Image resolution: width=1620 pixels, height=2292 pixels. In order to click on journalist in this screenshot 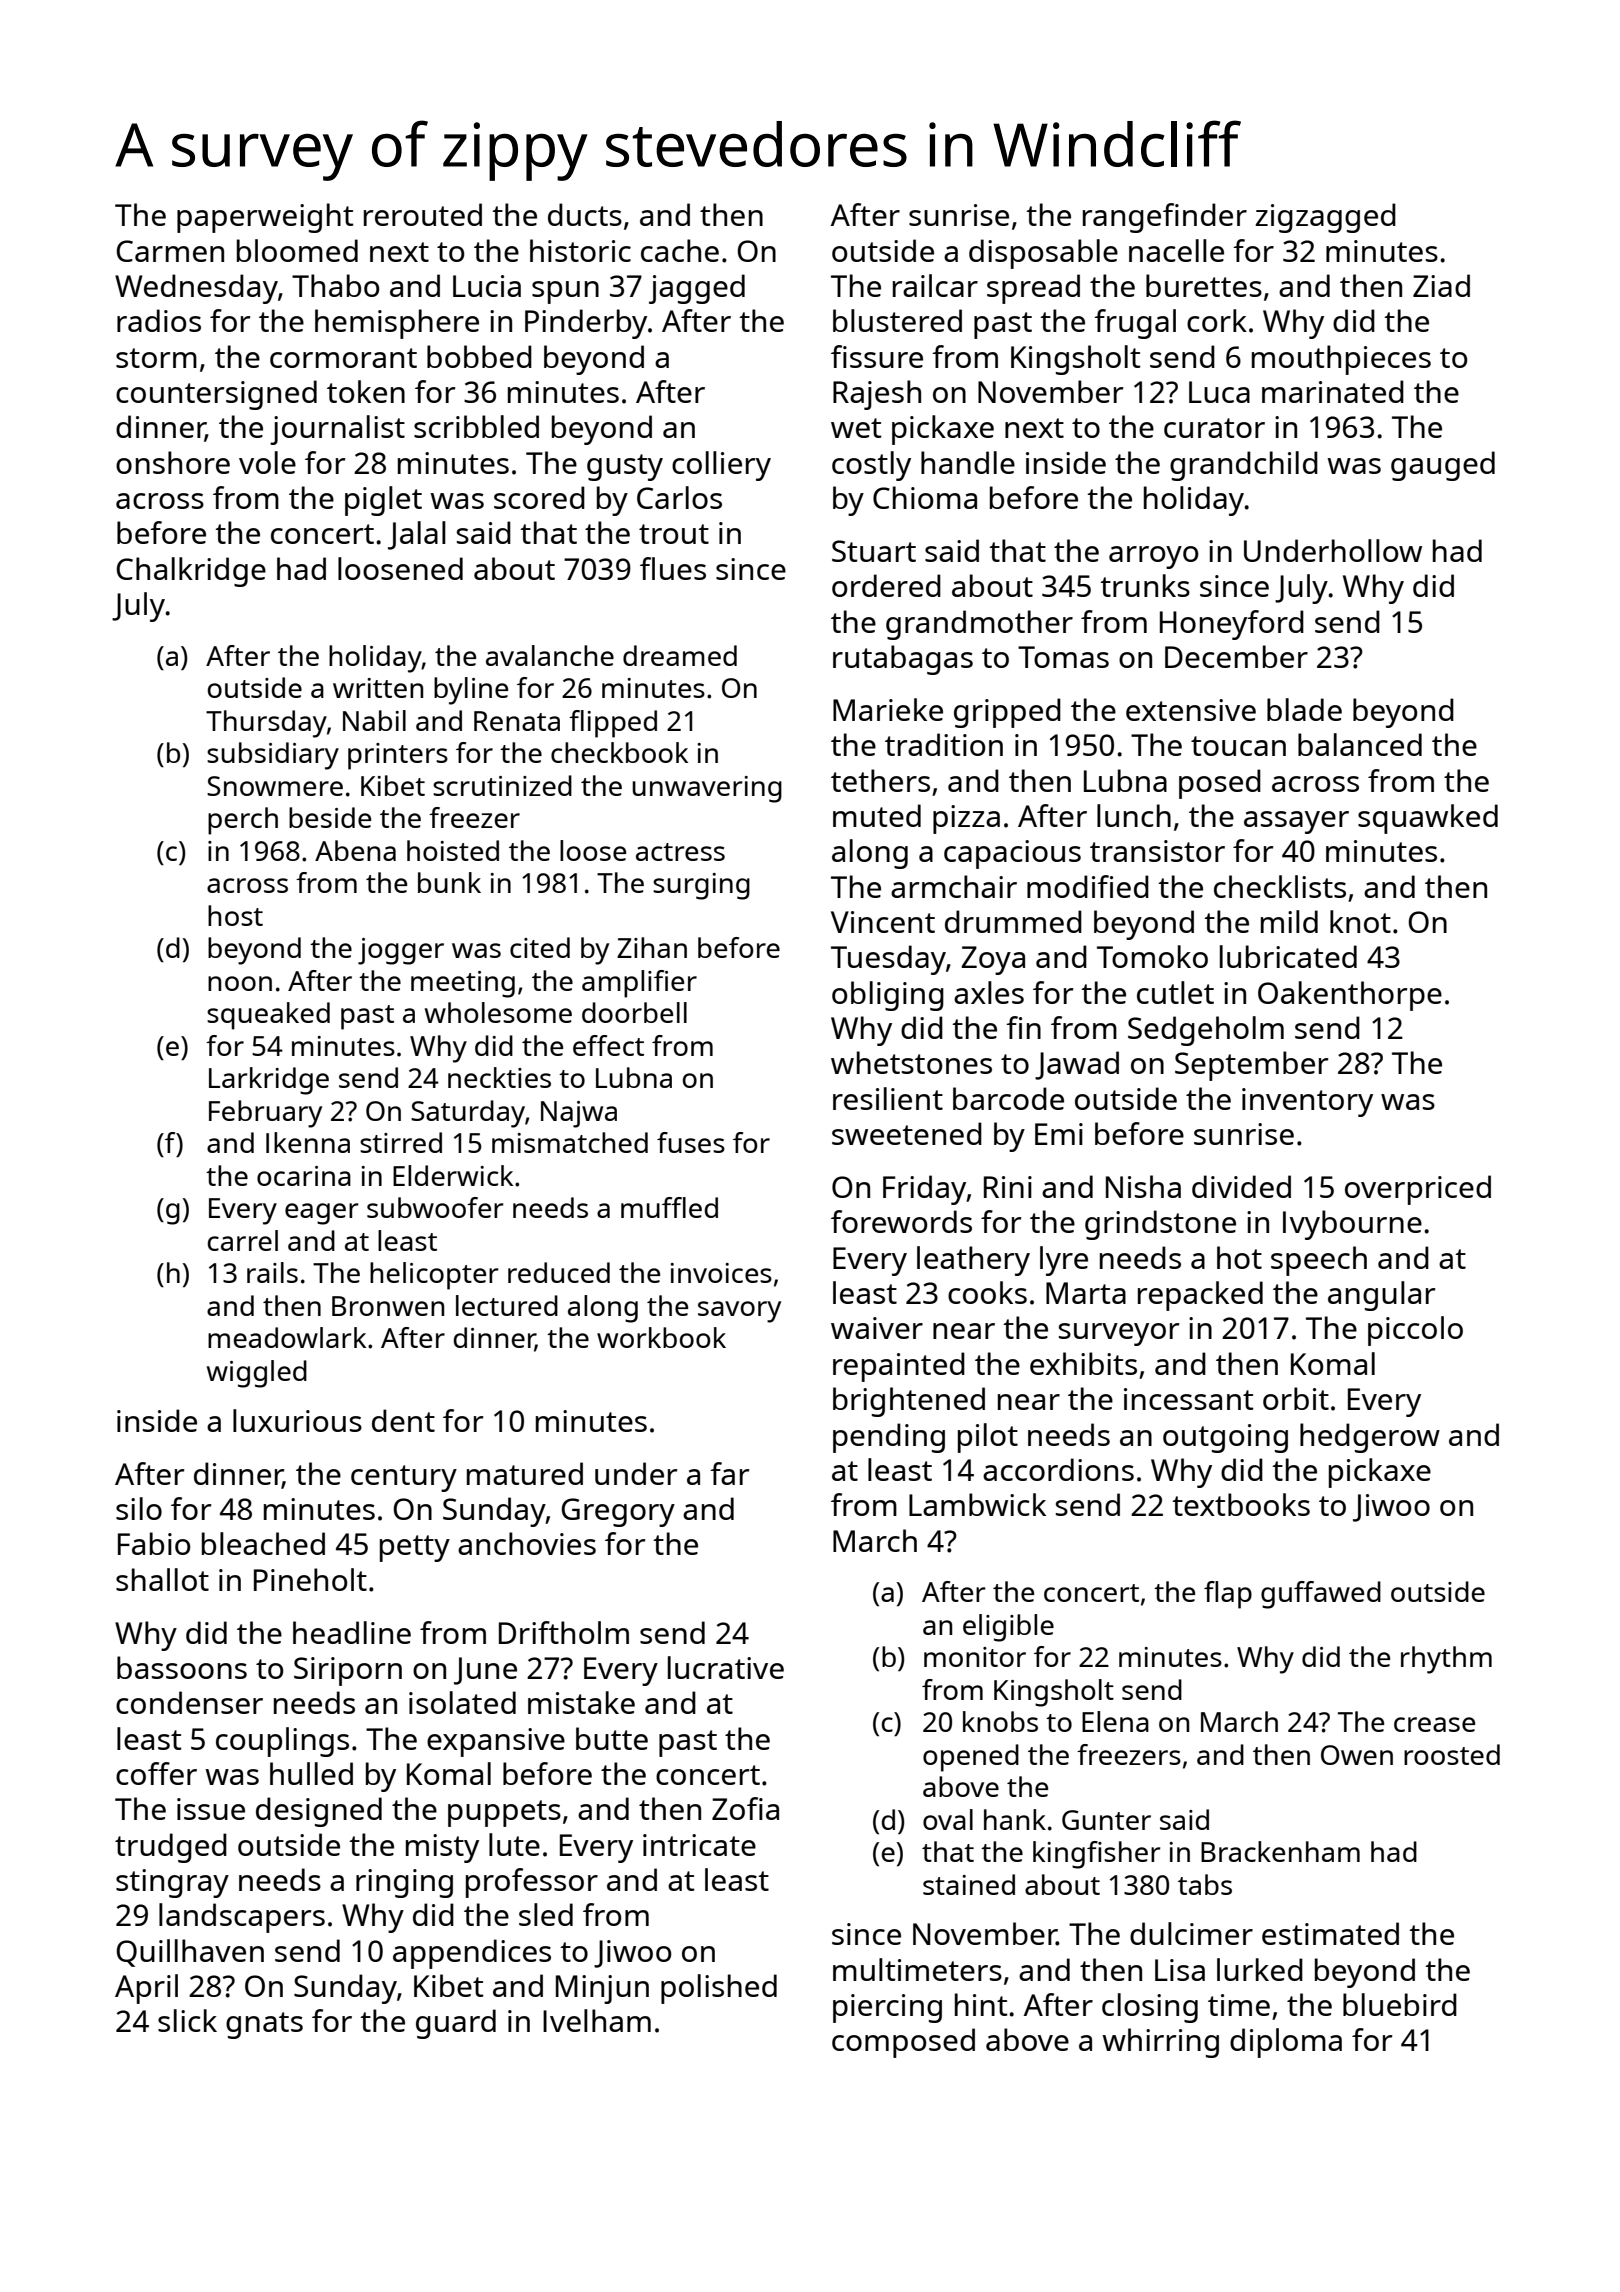, I will do `click(337, 430)`.
